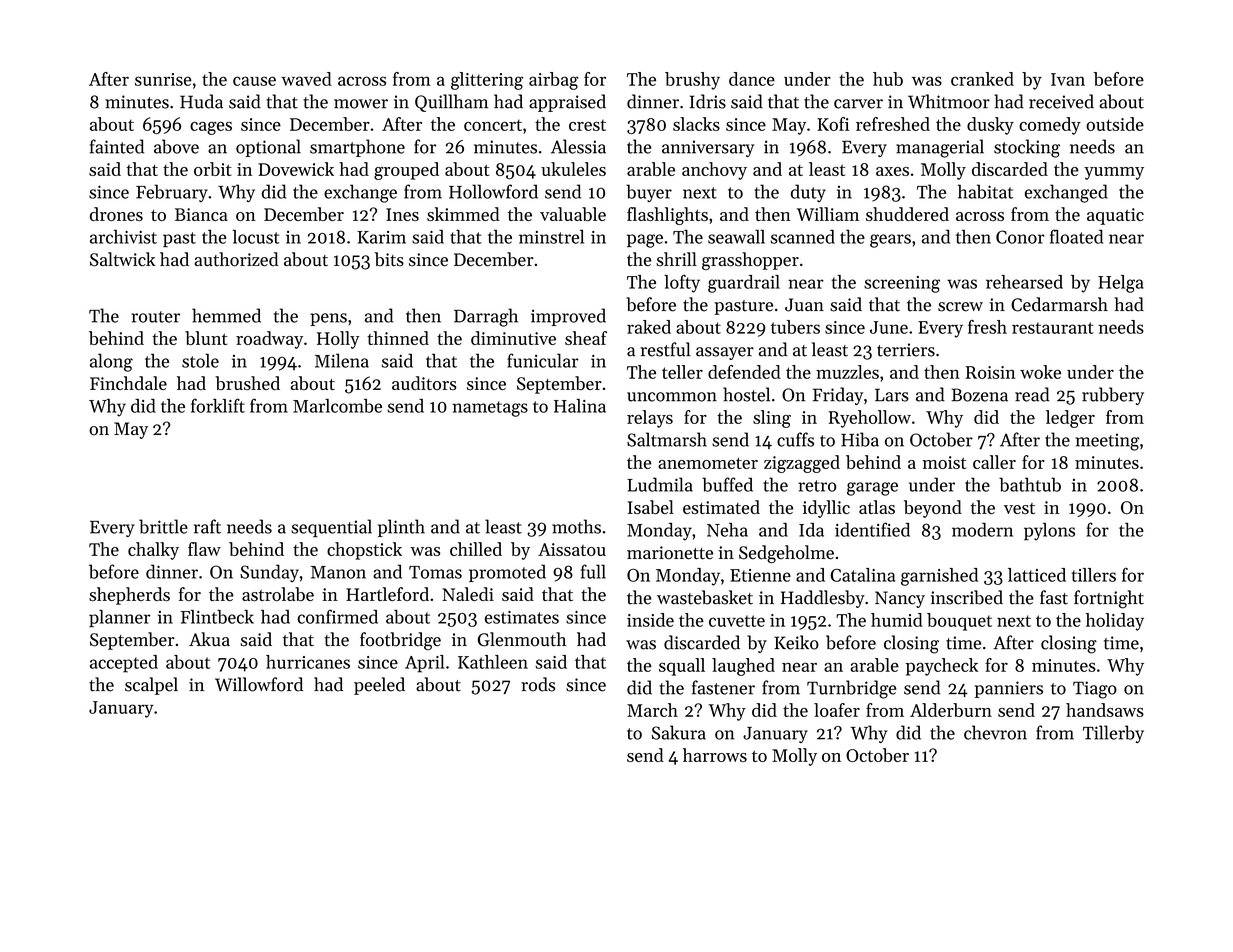 The width and height of the screenshot is (1233, 952). I want to click on flaw, so click(204, 549).
